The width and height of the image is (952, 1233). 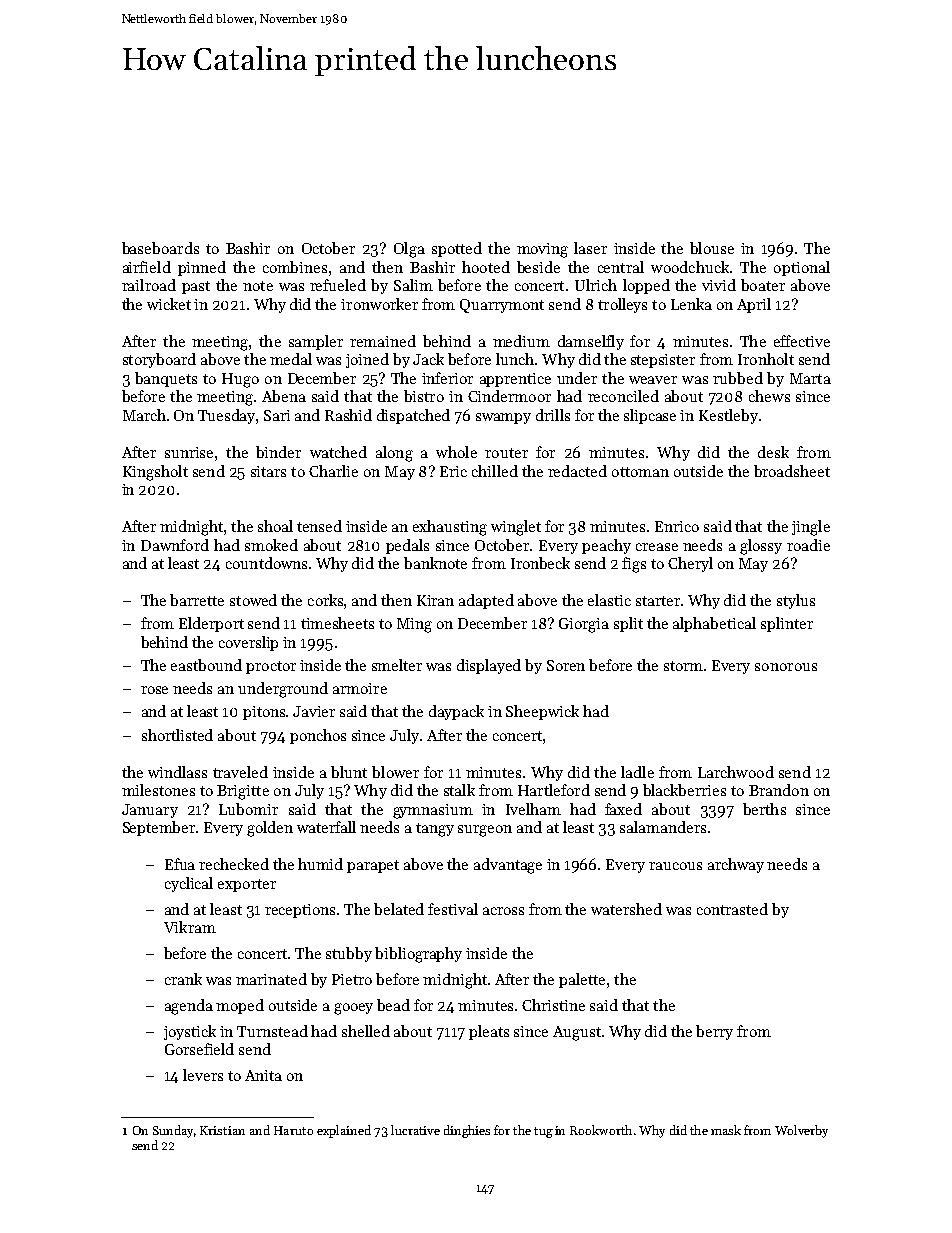 I want to click on baseboards, so click(x=160, y=248).
